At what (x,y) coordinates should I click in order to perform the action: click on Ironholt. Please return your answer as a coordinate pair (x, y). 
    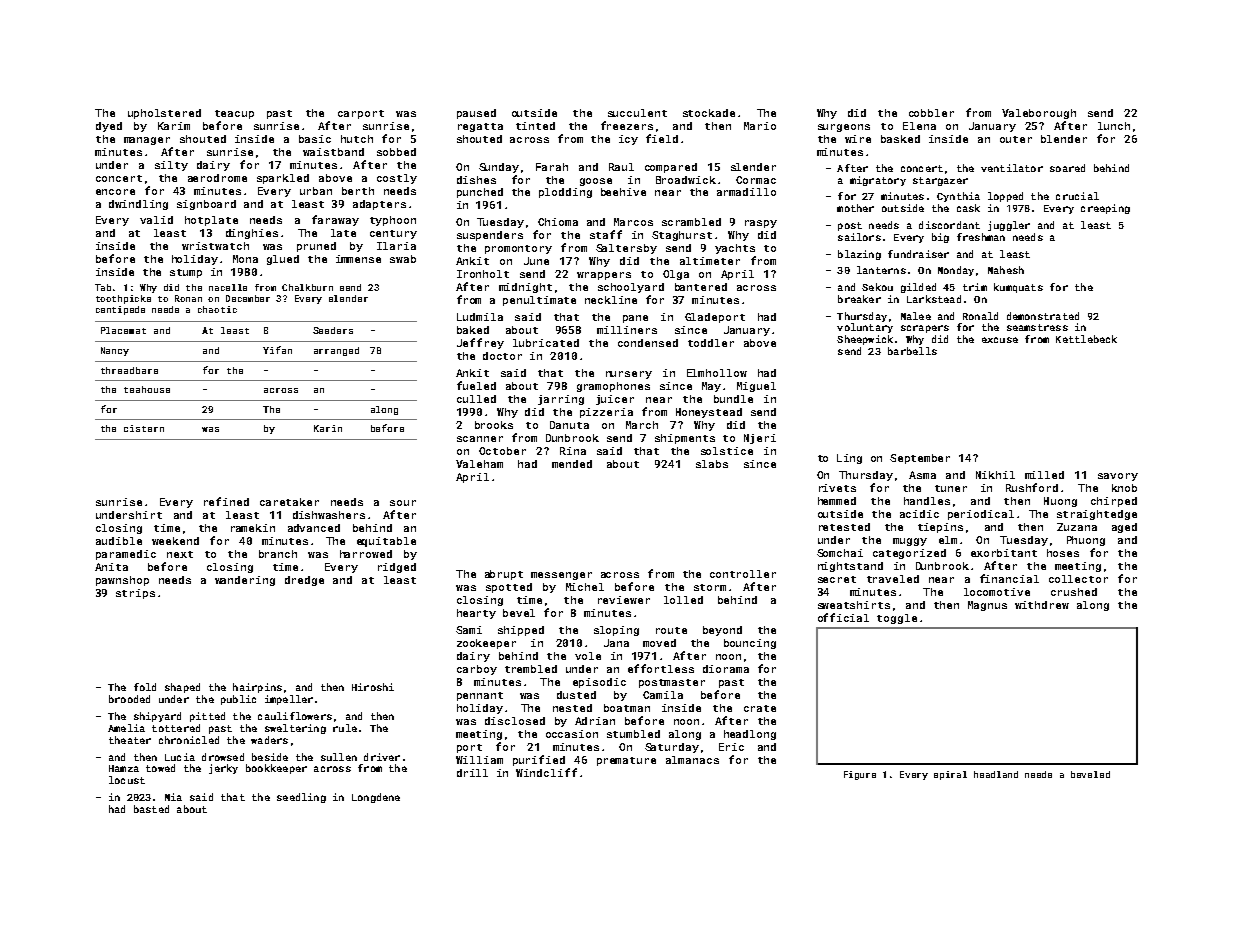
    Looking at the image, I should click on (483, 274).
